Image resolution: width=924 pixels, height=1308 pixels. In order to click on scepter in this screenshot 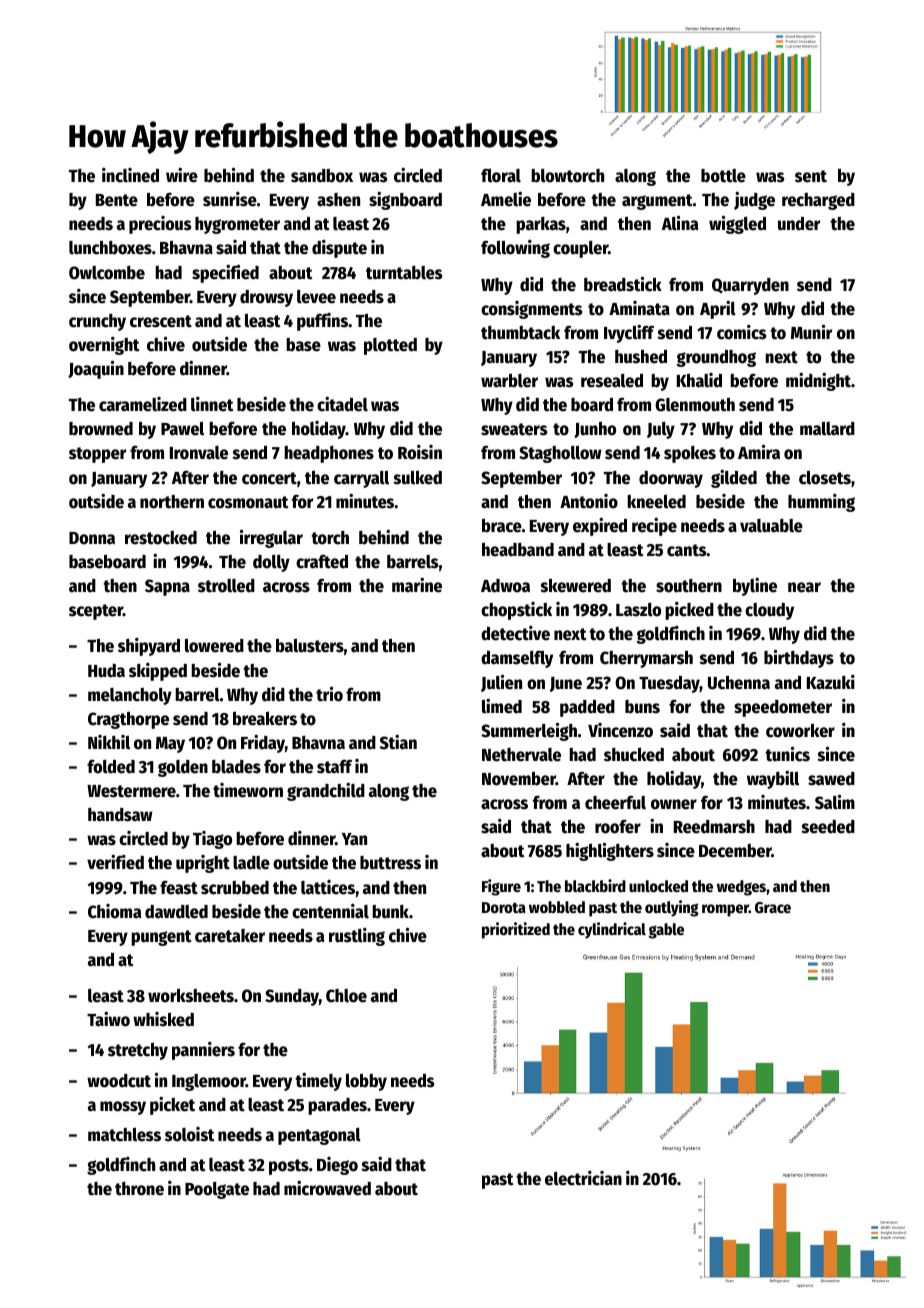, I will do `click(96, 612)`.
